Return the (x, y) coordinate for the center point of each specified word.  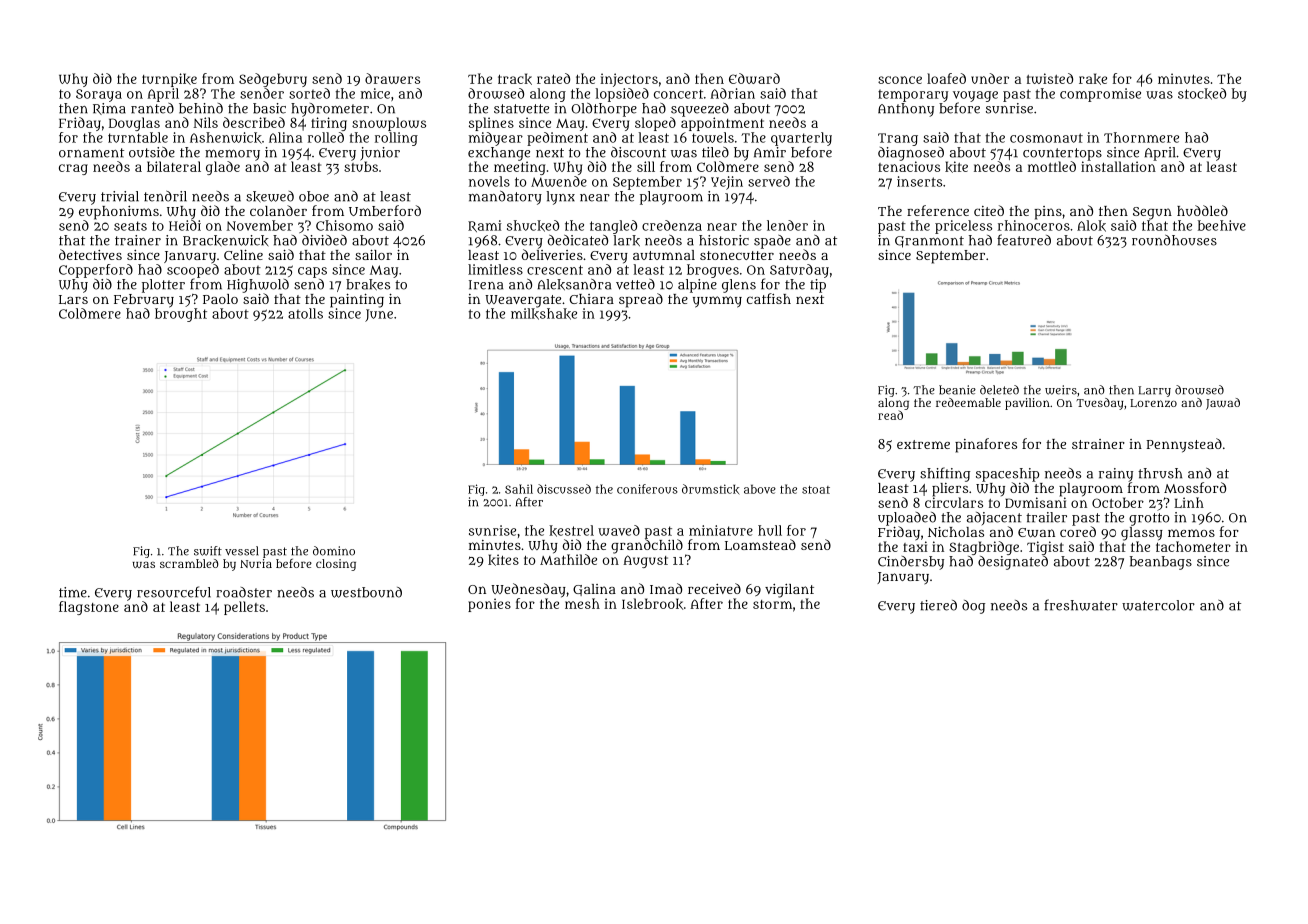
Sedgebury (273, 80)
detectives (90, 254)
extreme (923, 444)
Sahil (519, 489)
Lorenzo (1153, 403)
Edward (754, 78)
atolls (305, 313)
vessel (241, 551)
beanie (957, 390)
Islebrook (652, 604)
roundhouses (1174, 240)
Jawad (1223, 404)
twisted (1050, 78)
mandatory (505, 198)
